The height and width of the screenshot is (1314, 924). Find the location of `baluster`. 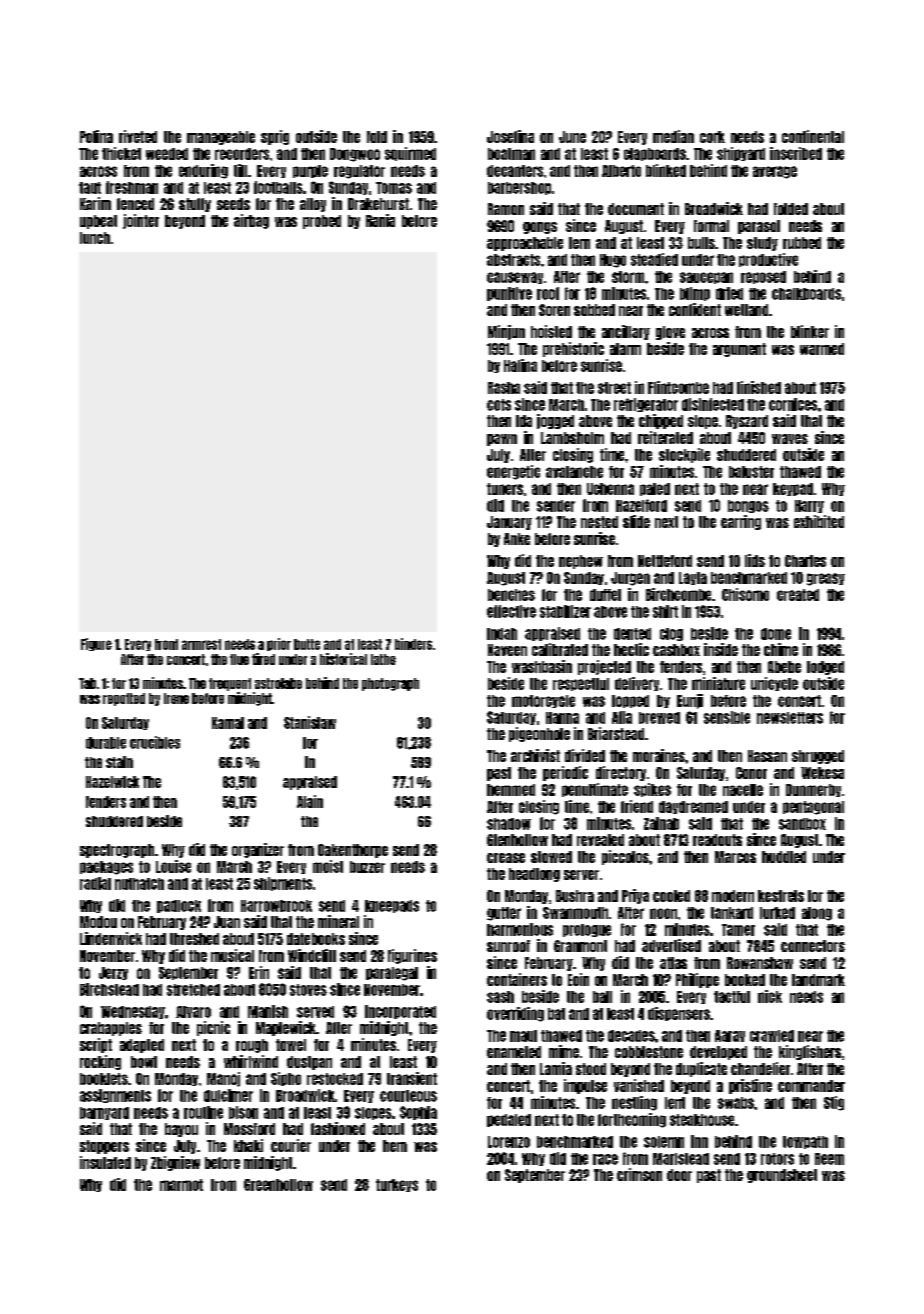

baluster is located at coordinates (751, 472).
